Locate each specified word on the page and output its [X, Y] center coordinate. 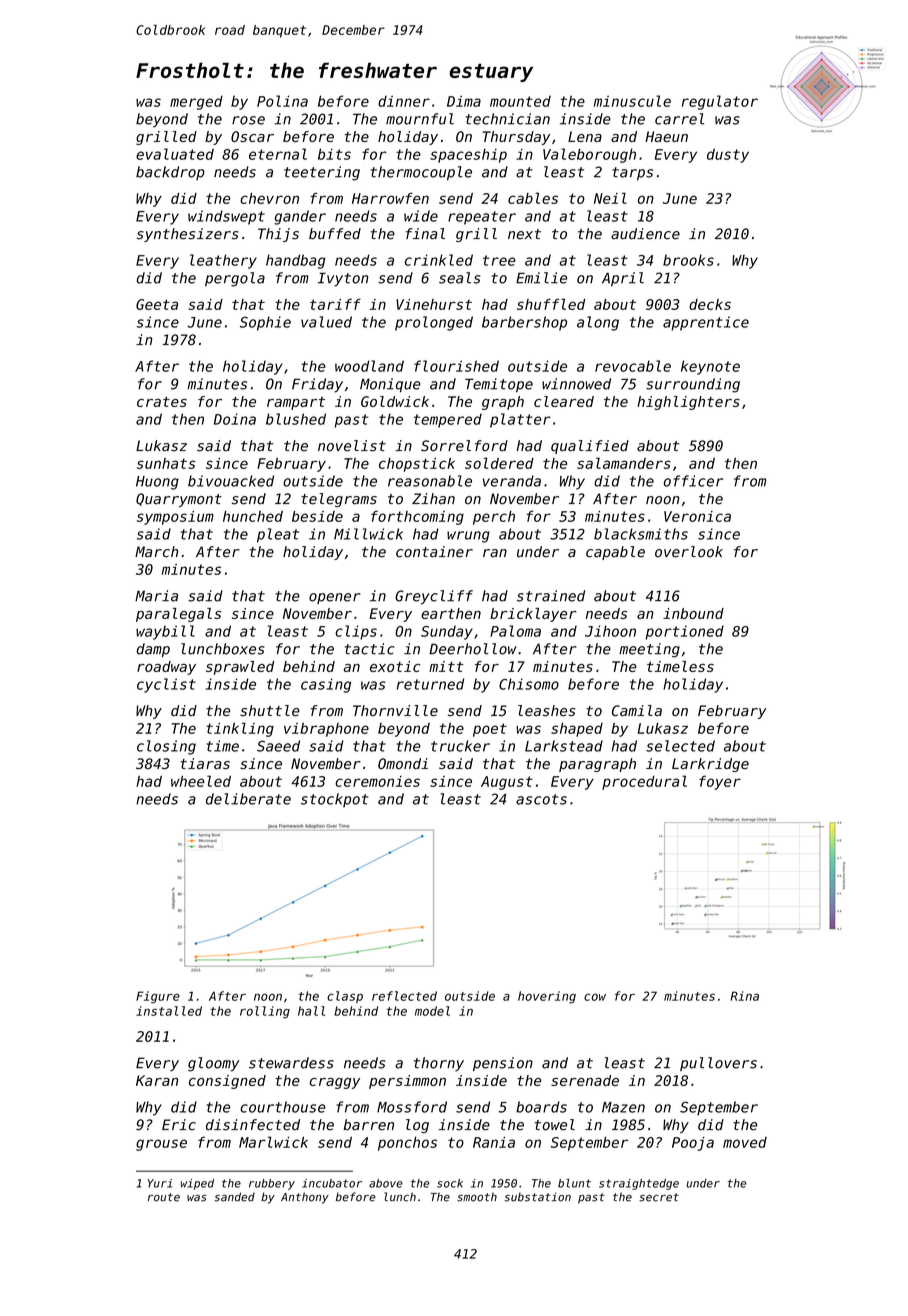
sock [450, 1183]
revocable [633, 366]
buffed [335, 234]
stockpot [334, 800]
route [164, 1197]
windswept [226, 217]
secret [659, 1197]
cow [595, 997]
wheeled [201, 781]
